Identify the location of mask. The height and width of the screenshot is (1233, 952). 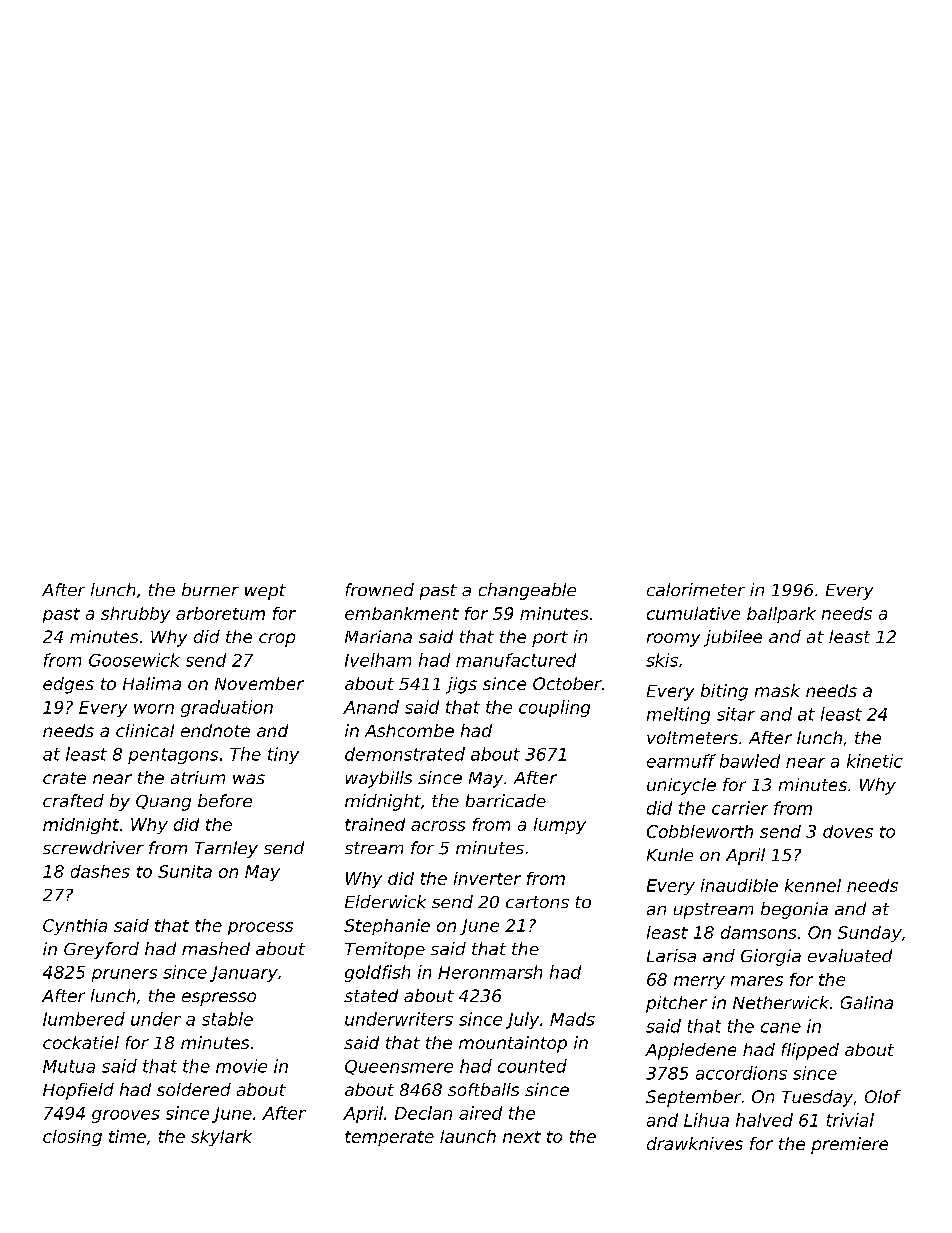
(777, 690).
